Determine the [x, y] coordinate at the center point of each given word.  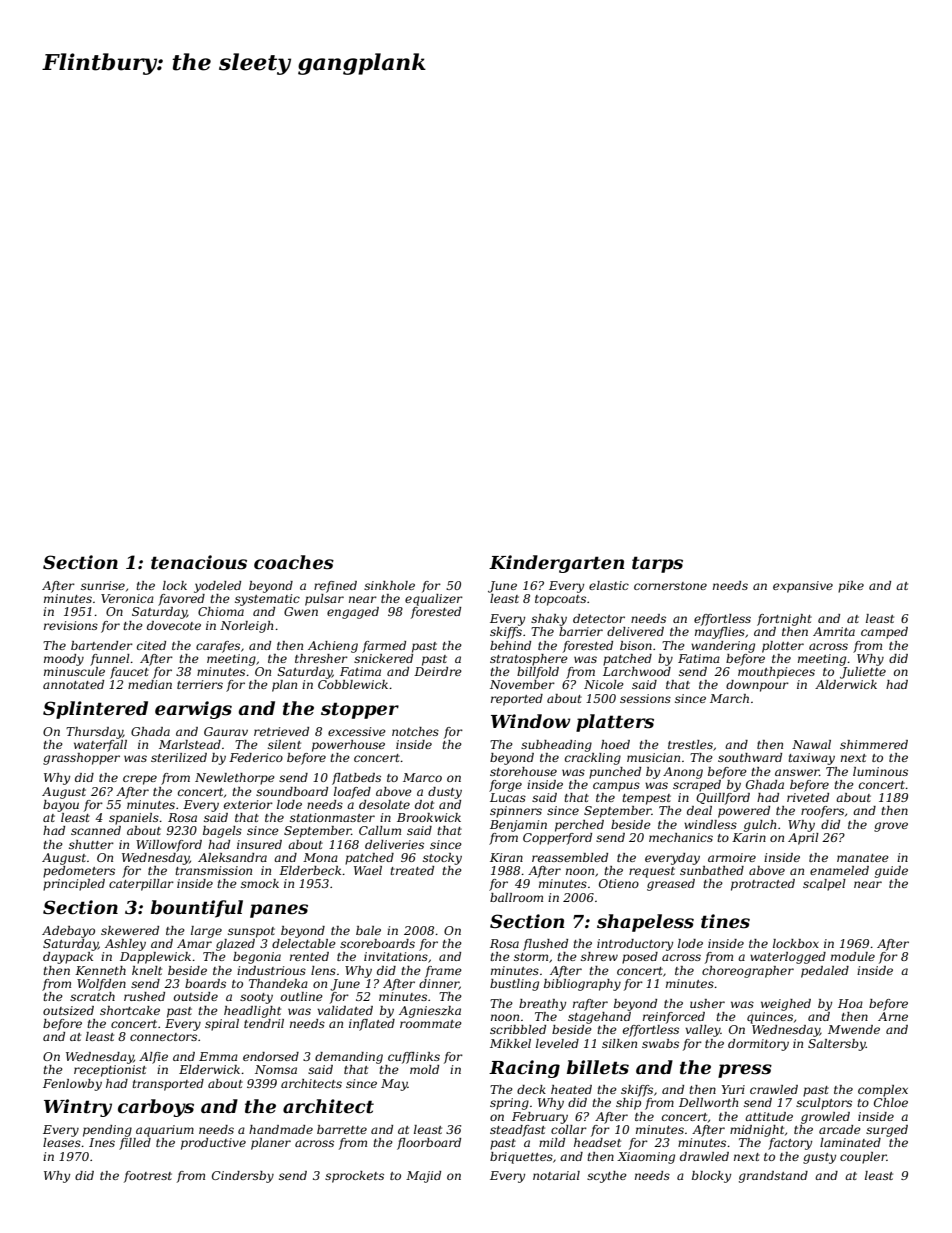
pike [851, 587]
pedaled [825, 972]
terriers [200, 684]
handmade [281, 1129]
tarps [657, 564]
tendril [264, 1023]
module [853, 956]
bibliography [582, 985]
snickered [383, 658]
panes [279, 911]
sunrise [103, 585]
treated [412, 870]
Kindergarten [556, 564]
